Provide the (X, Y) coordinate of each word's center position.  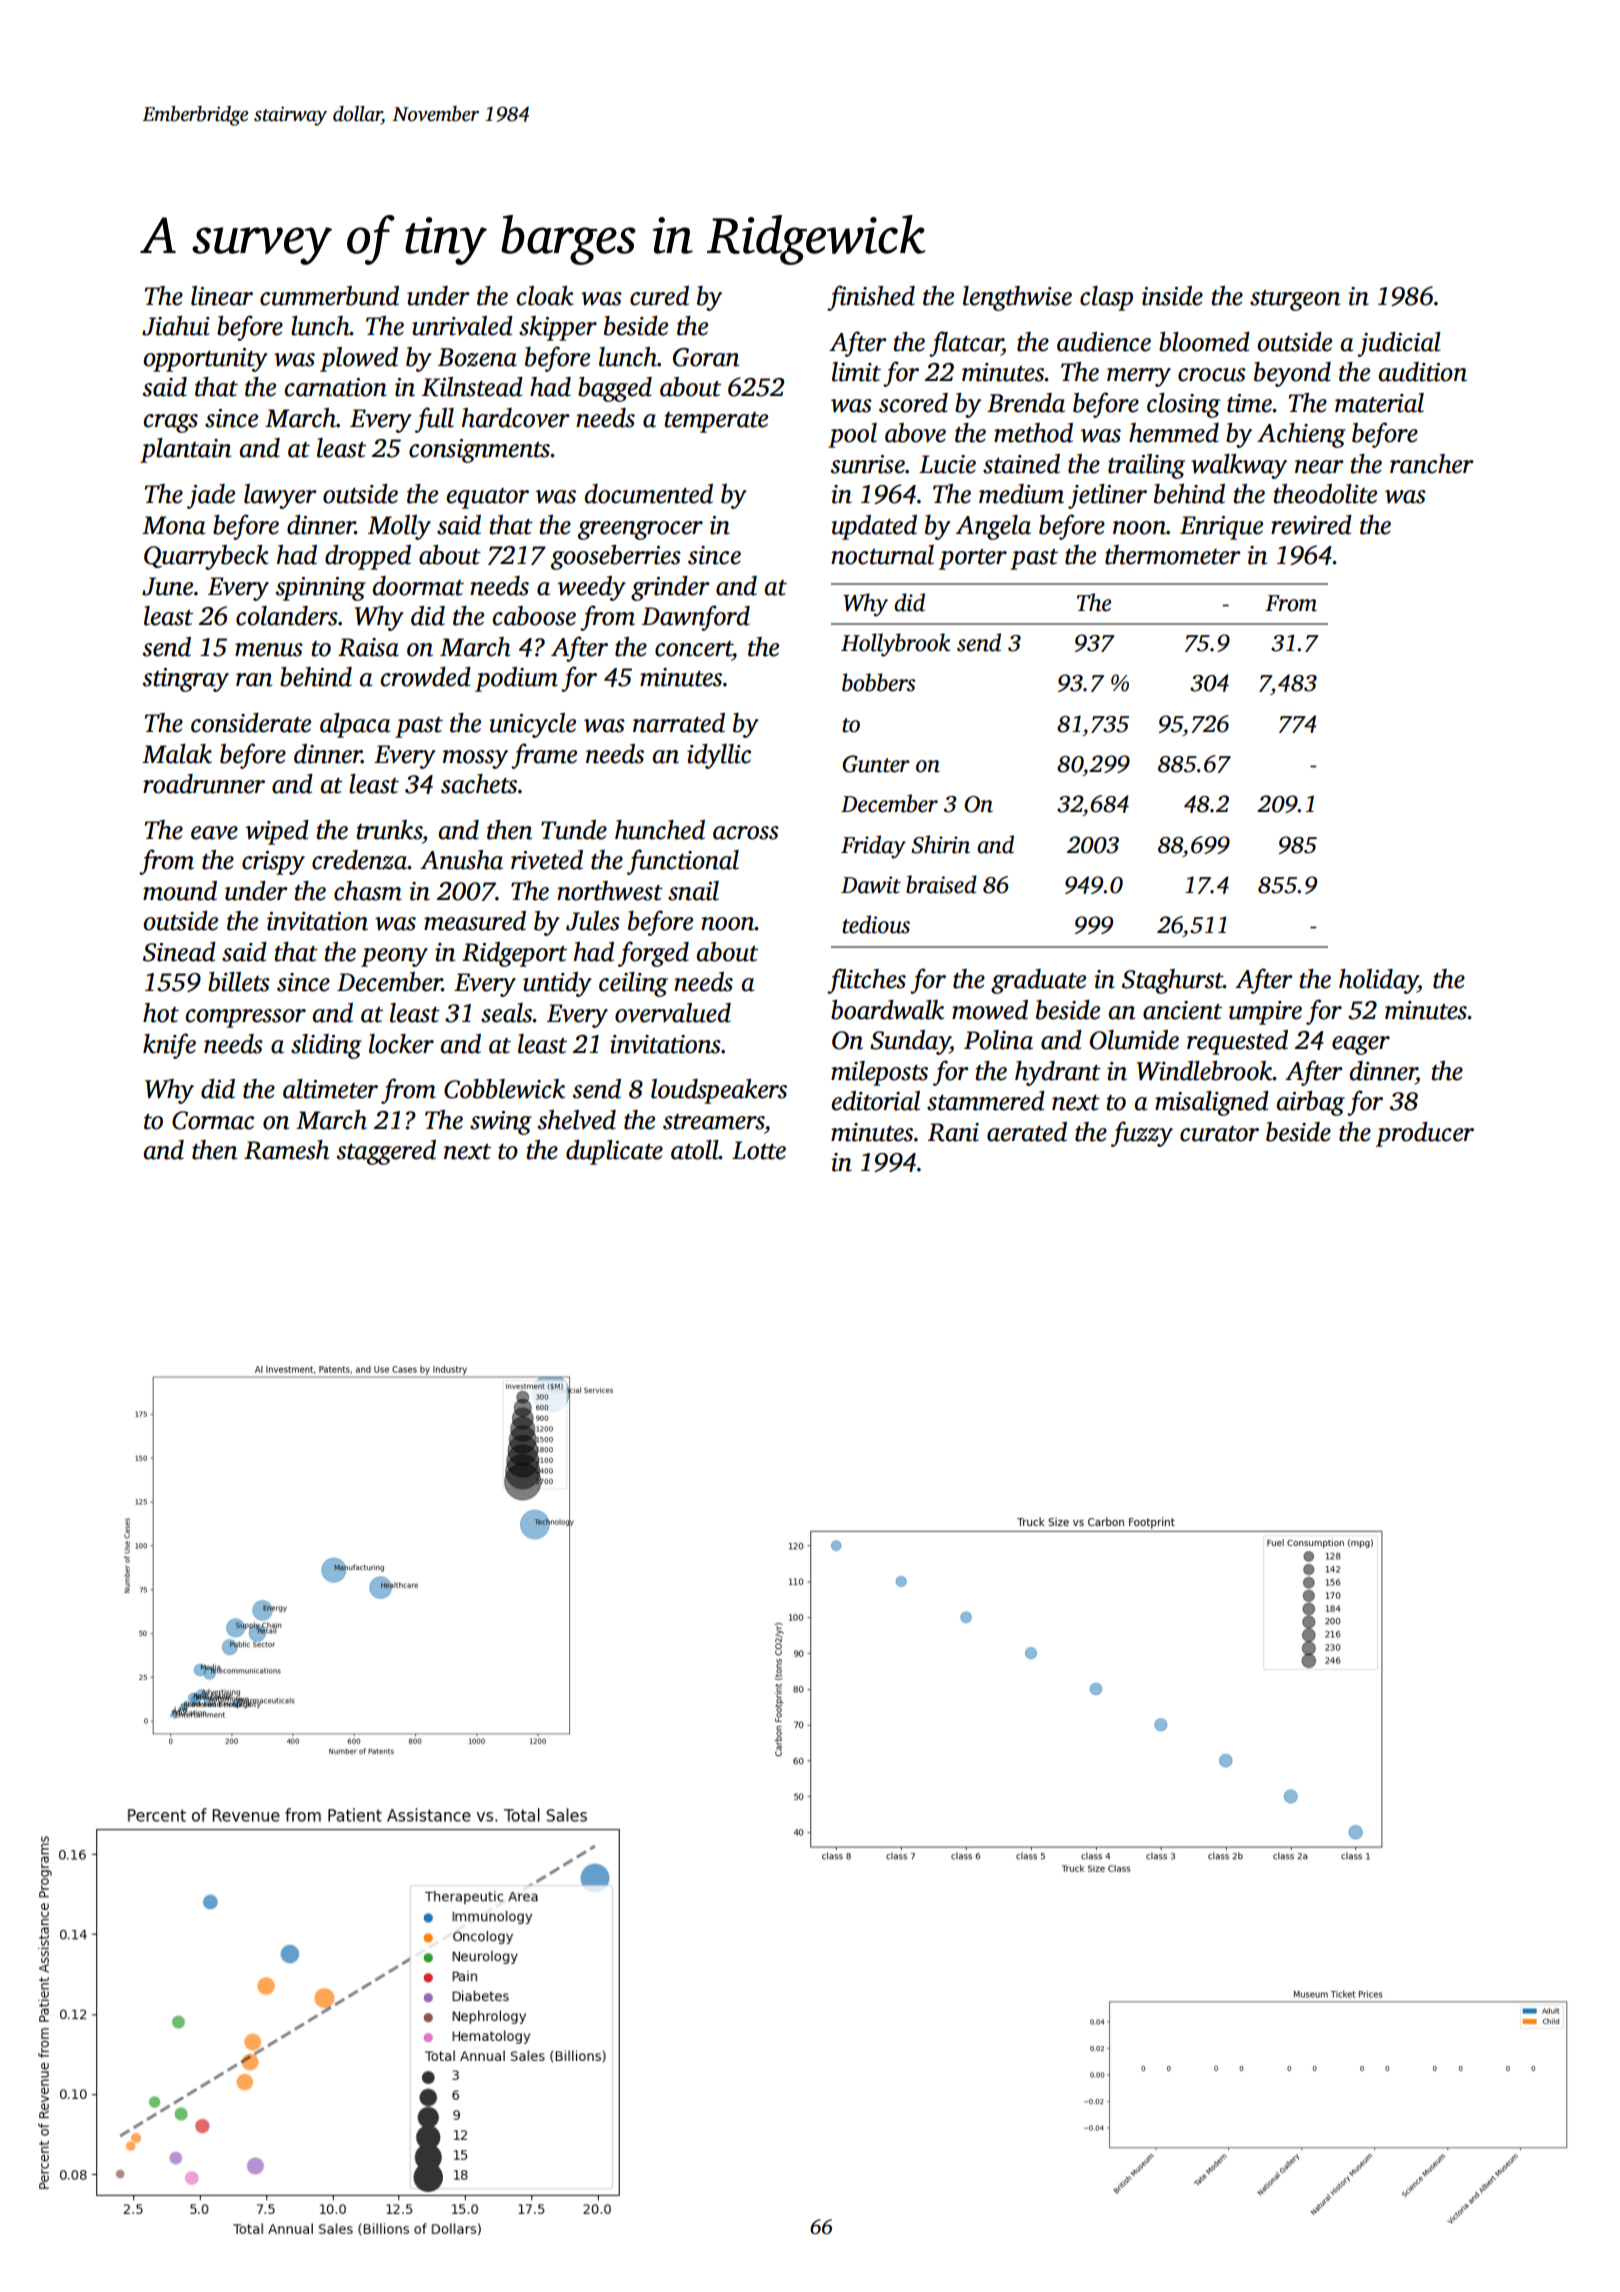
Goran (706, 357)
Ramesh (286, 1150)
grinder (670, 588)
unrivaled (462, 326)
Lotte (759, 1150)
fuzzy (1142, 1134)
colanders (287, 616)
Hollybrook (895, 645)
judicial (1399, 344)
